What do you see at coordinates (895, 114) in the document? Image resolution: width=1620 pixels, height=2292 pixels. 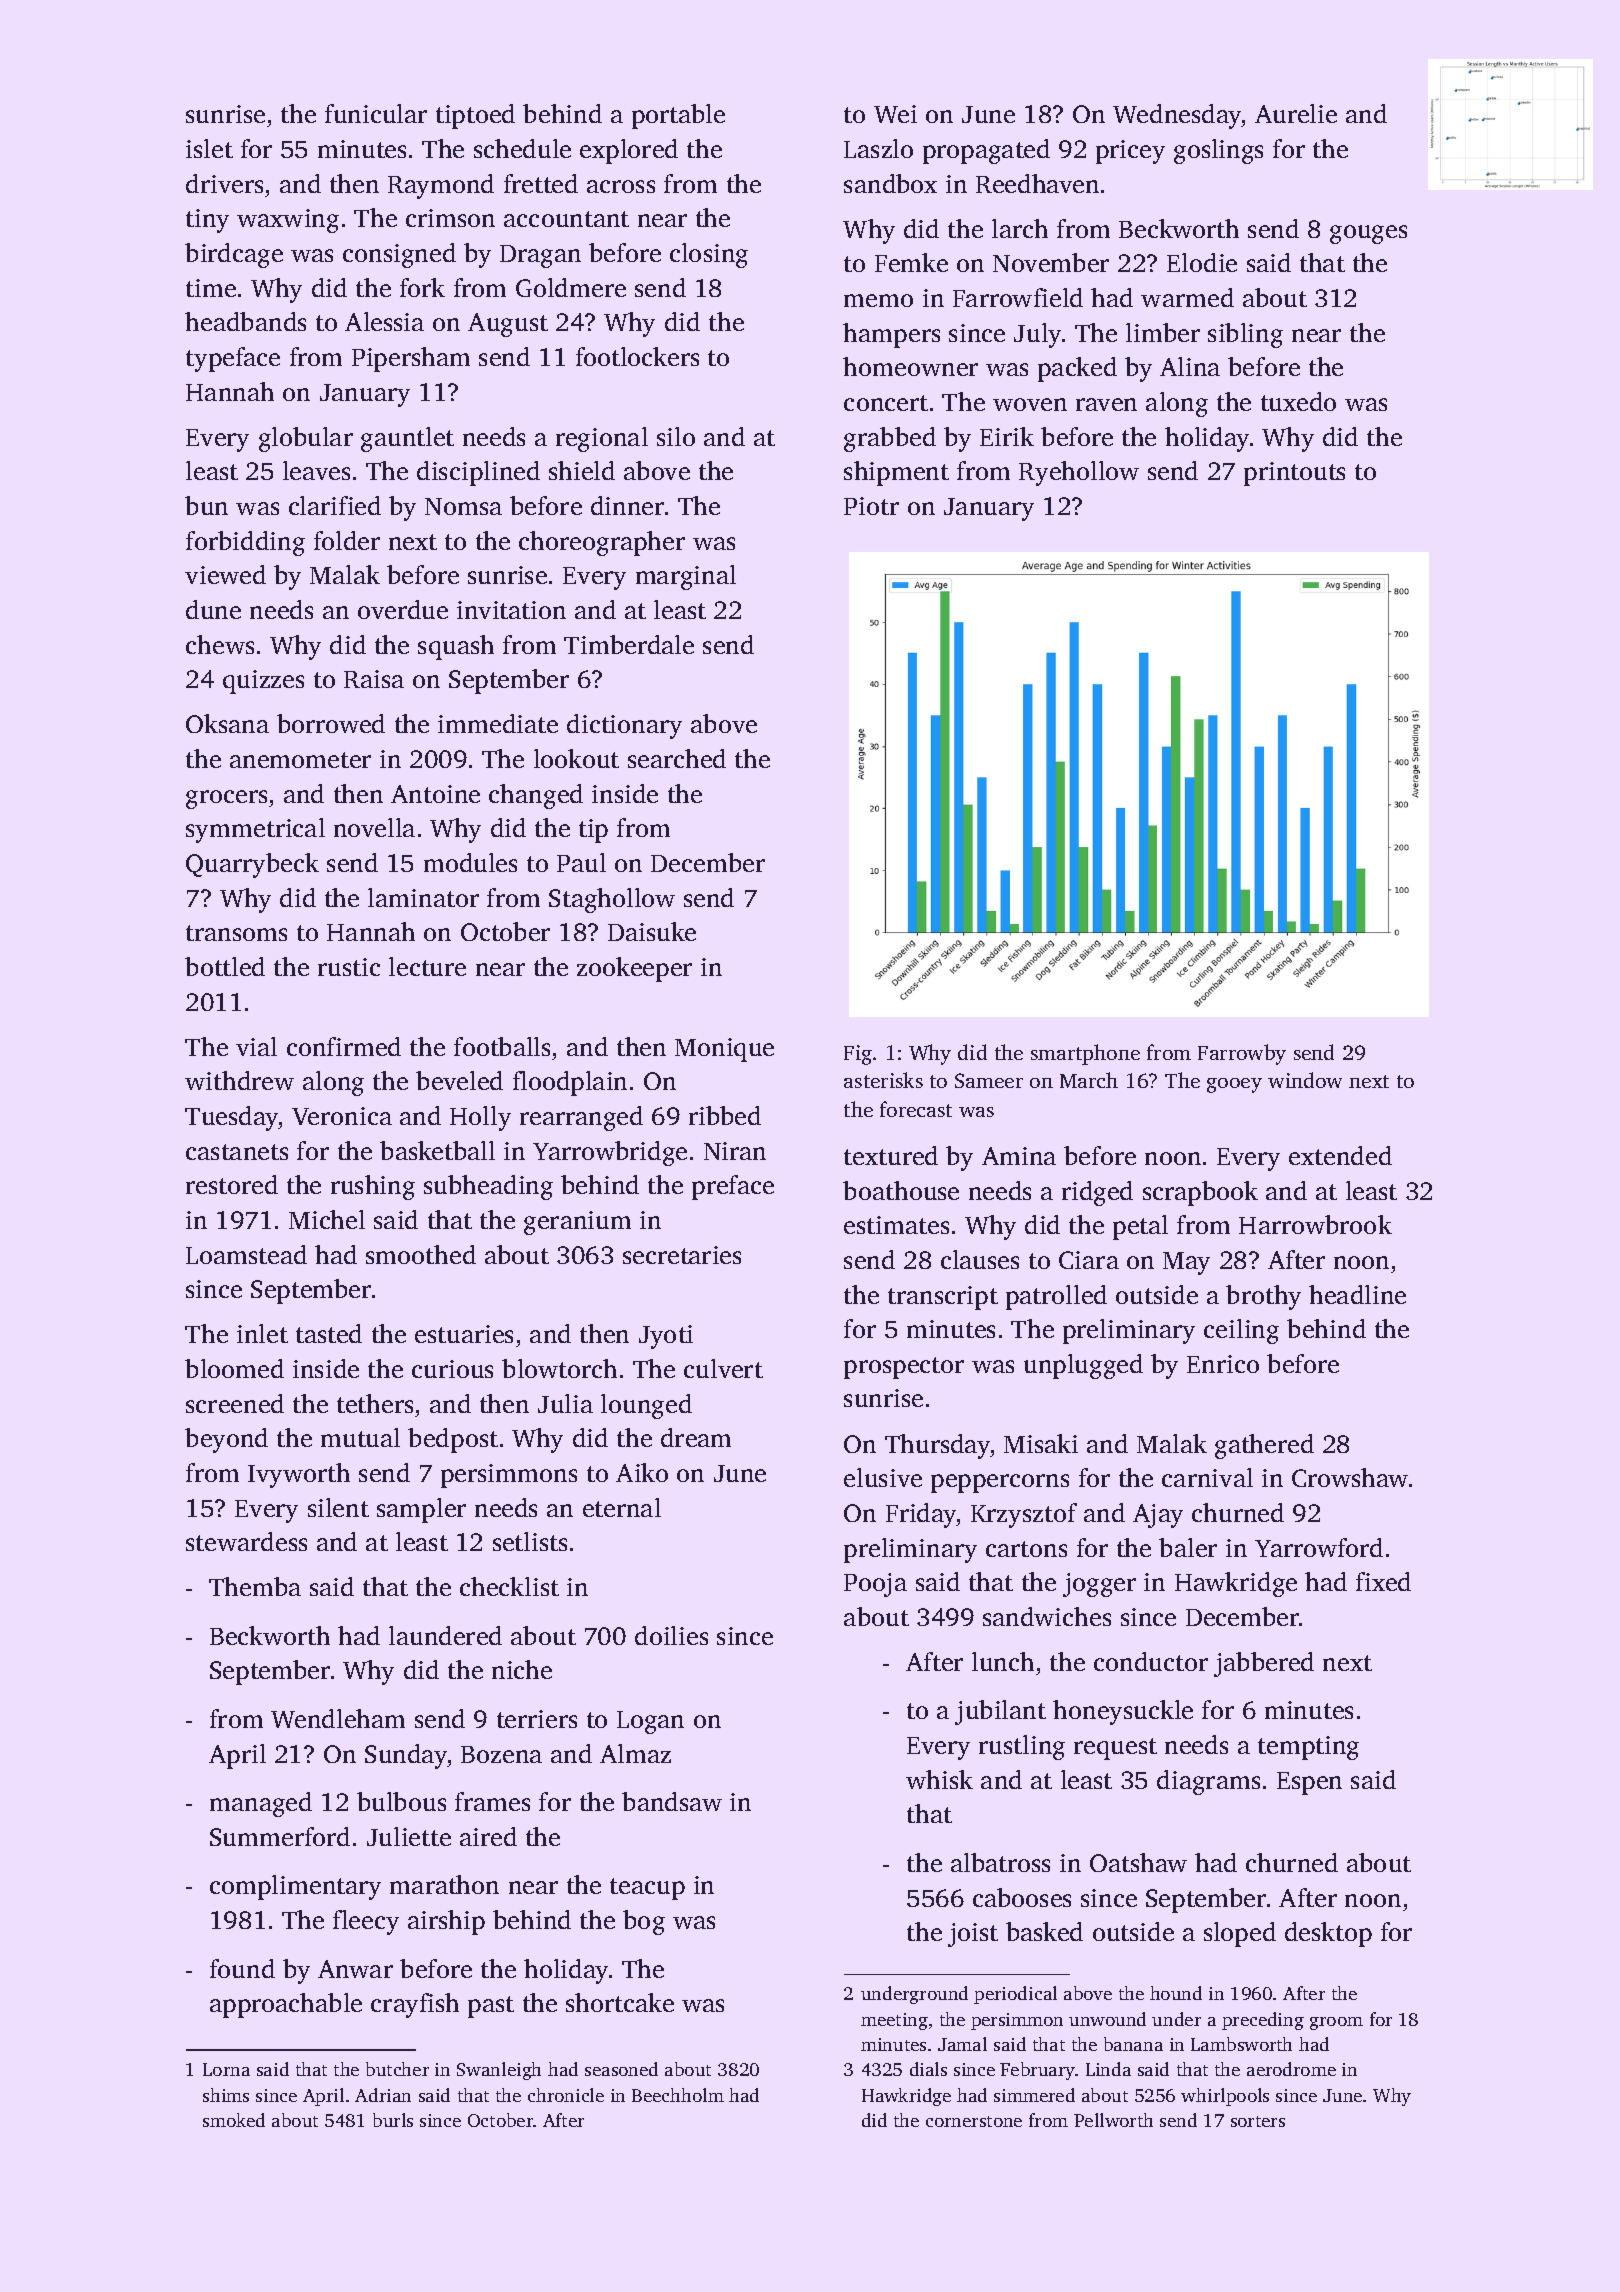 I see `Wei` at bounding box center [895, 114].
